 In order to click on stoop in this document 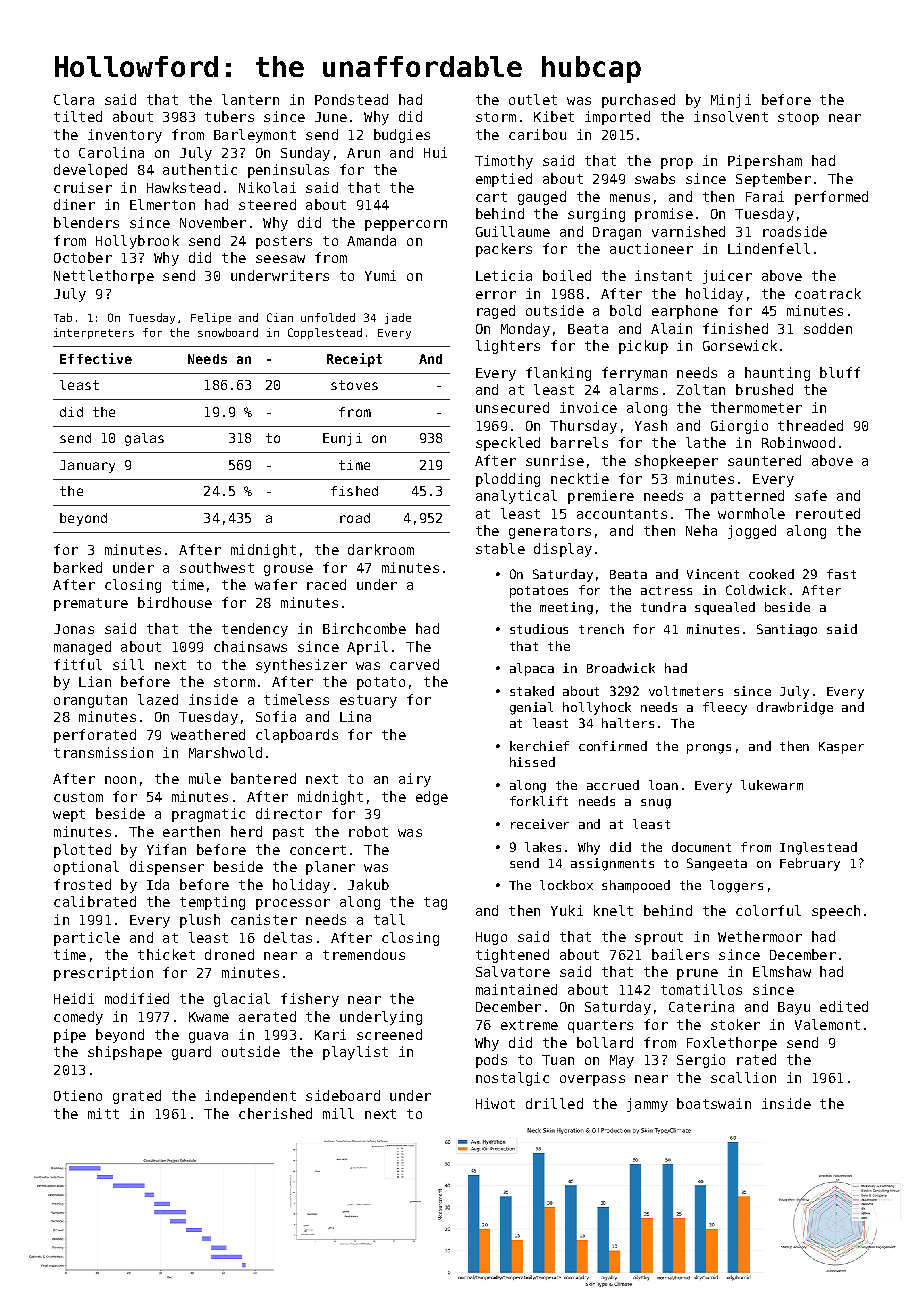, I will do `click(798, 118)`.
